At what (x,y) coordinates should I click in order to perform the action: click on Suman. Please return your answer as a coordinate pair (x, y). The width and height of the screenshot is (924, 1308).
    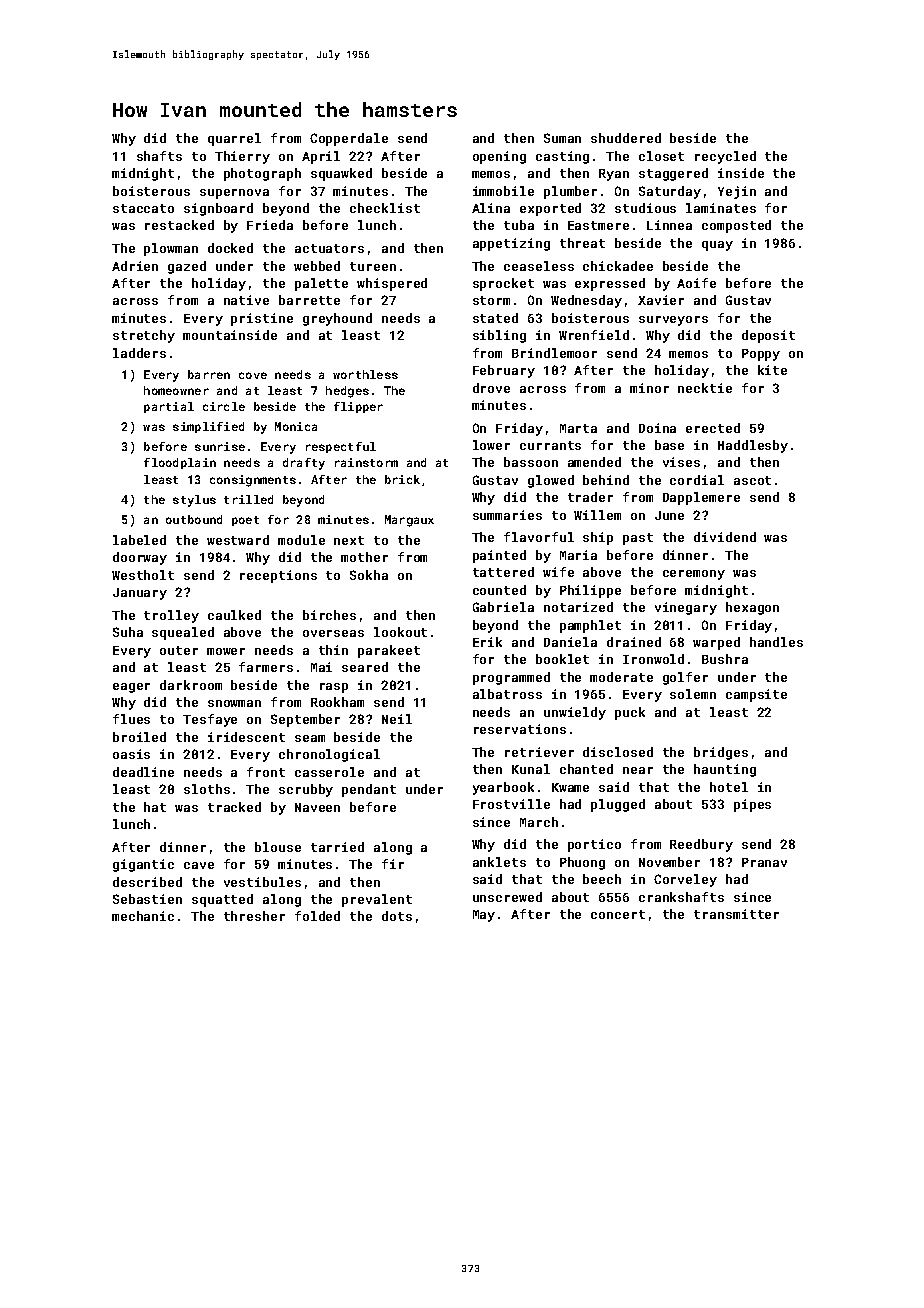
    Looking at the image, I should click on (562, 138).
